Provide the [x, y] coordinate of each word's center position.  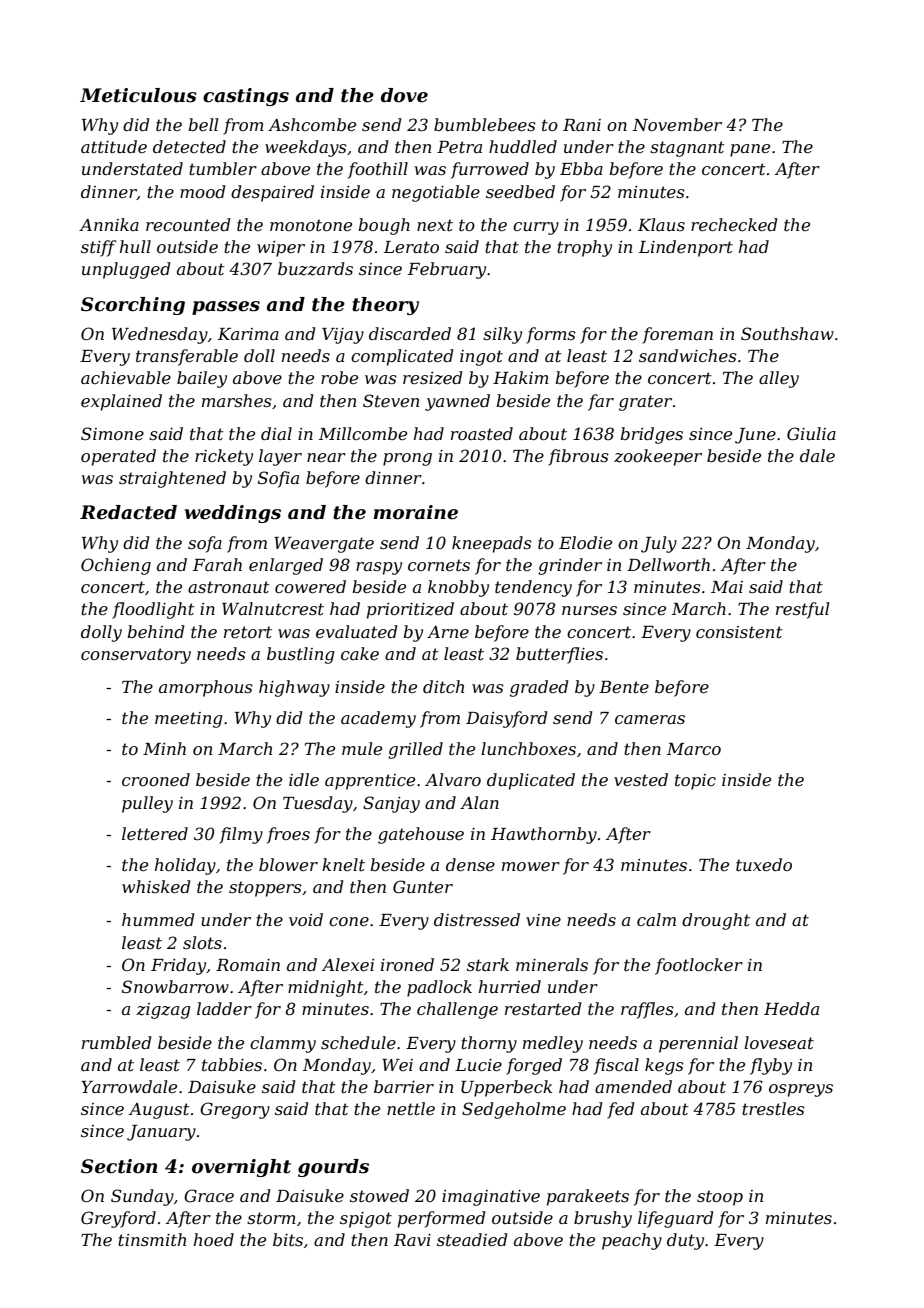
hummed [158, 919]
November [677, 124]
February [447, 270]
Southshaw [787, 333]
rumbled [116, 1042]
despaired [272, 193]
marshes [237, 400]
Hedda [791, 1008]
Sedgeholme [514, 1110]
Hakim [521, 377]
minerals [552, 964]
